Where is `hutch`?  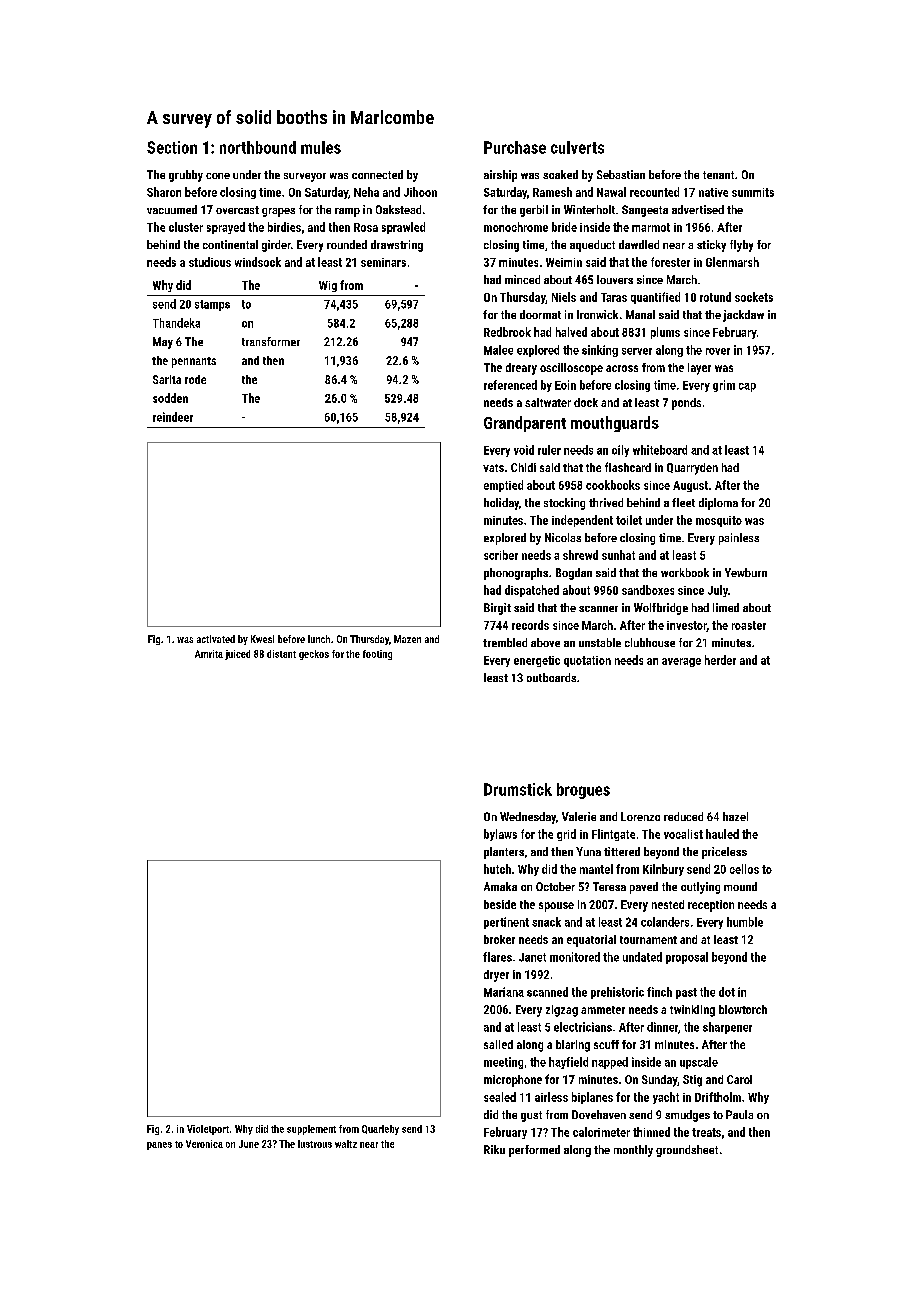 hutch is located at coordinates (497, 869).
